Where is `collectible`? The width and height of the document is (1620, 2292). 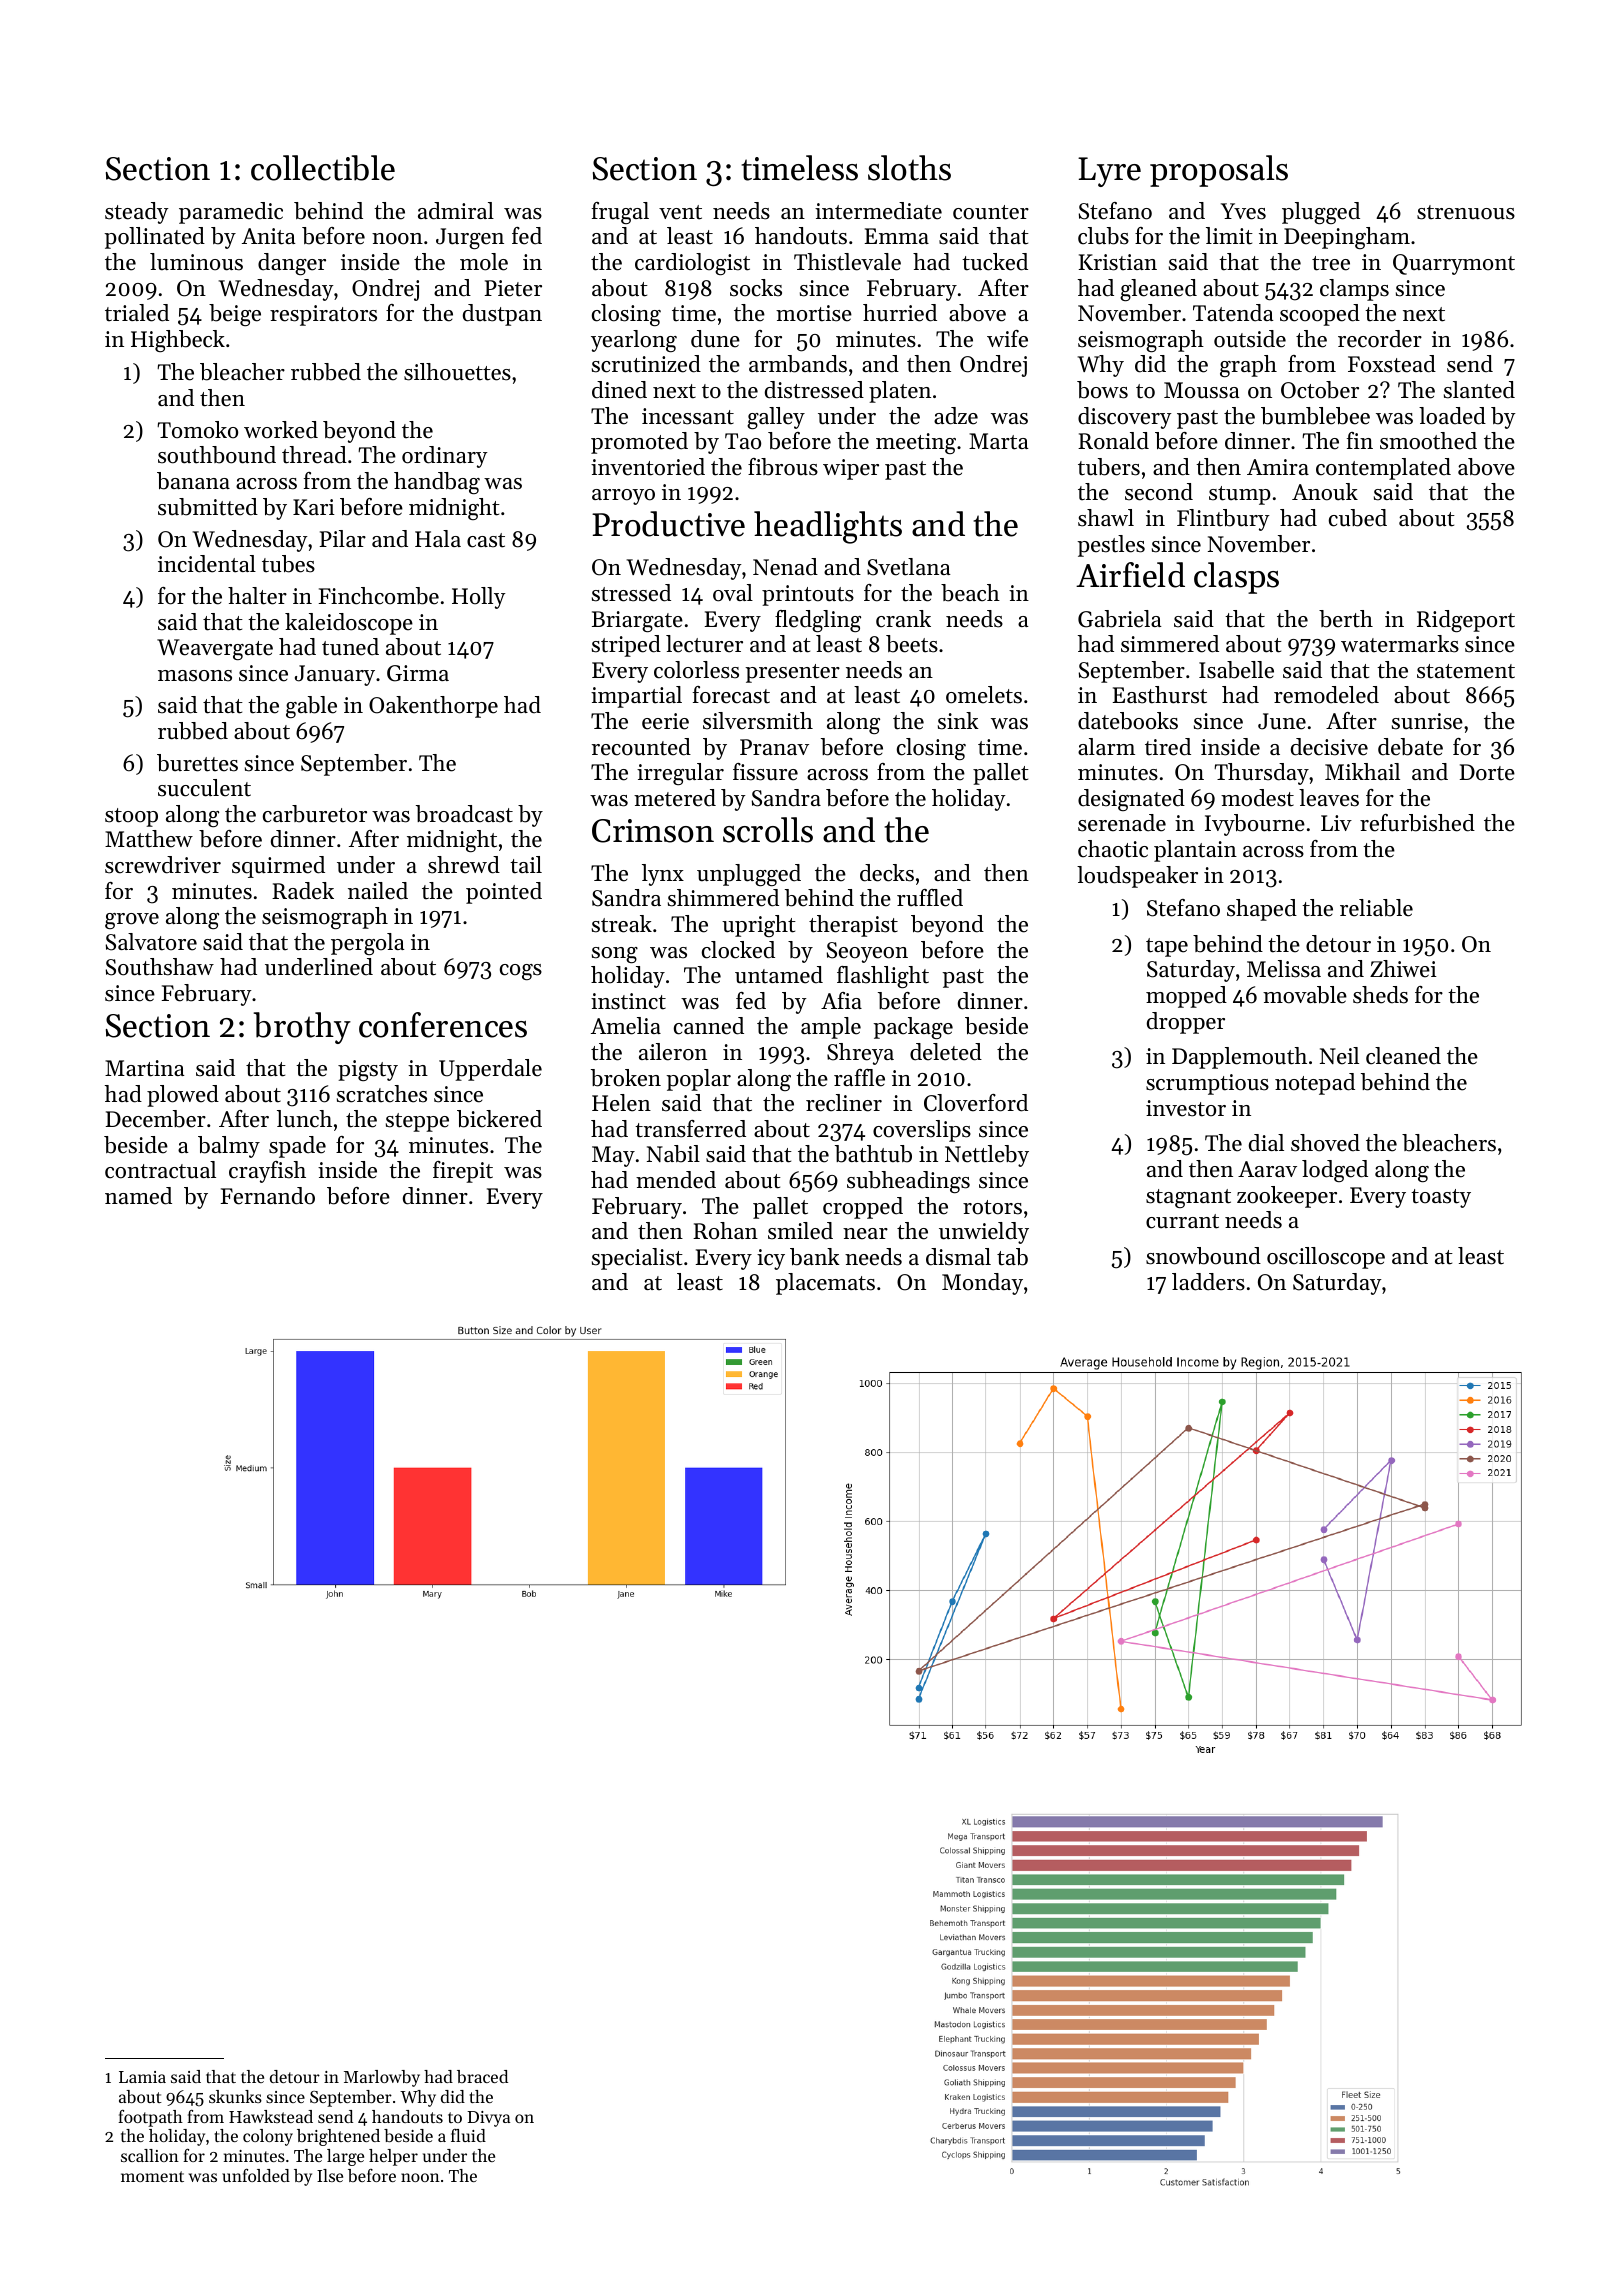 collectible is located at coordinates (323, 168).
